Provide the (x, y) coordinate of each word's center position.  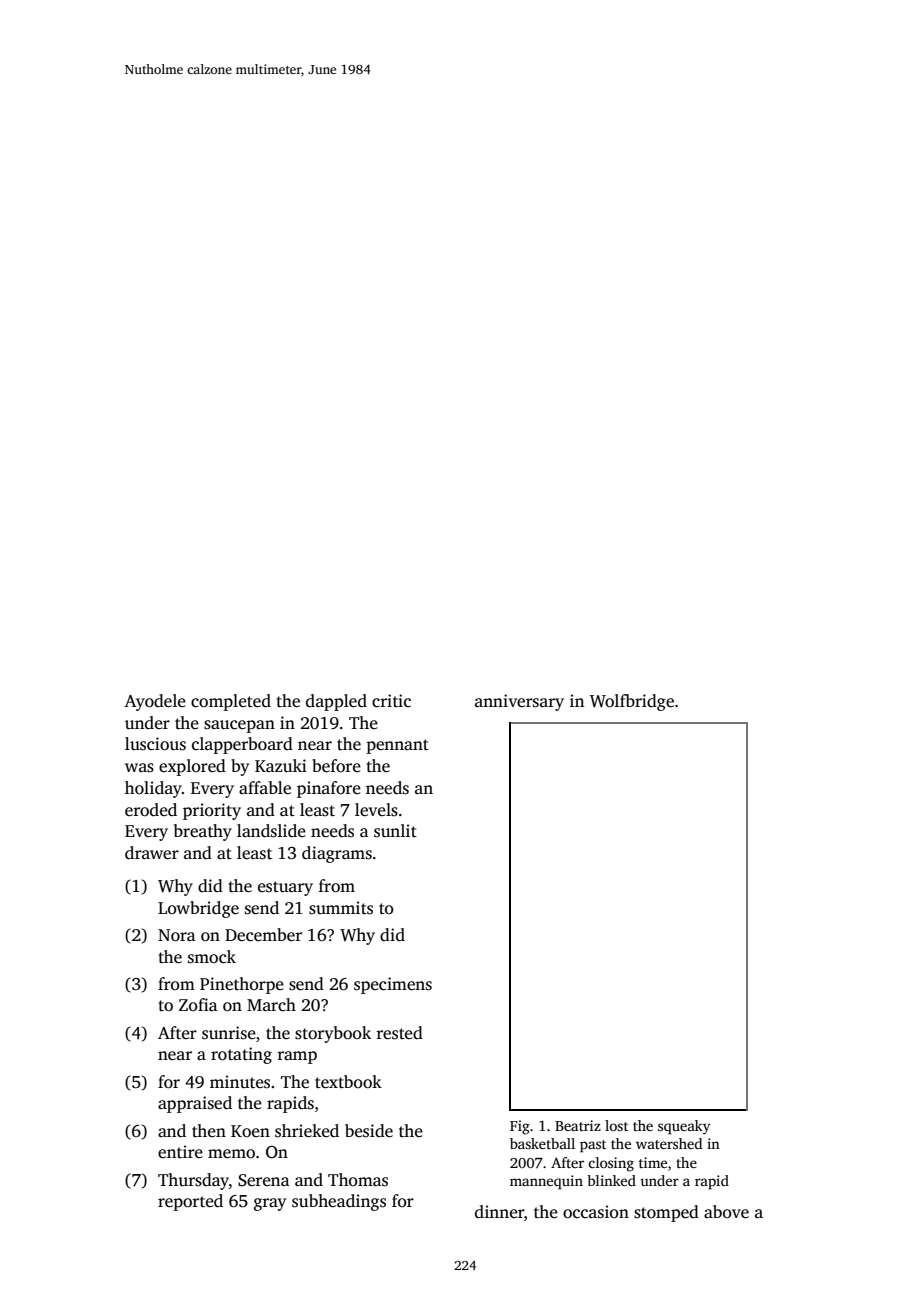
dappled (336, 702)
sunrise (229, 1033)
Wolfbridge (632, 702)
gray (270, 1204)
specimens (393, 985)
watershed (669, 1143)
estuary (285, 888)
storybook (333, 1034)
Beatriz (578, 1125)
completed (231, 702)
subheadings (339, 1202)
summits (341, 908)
